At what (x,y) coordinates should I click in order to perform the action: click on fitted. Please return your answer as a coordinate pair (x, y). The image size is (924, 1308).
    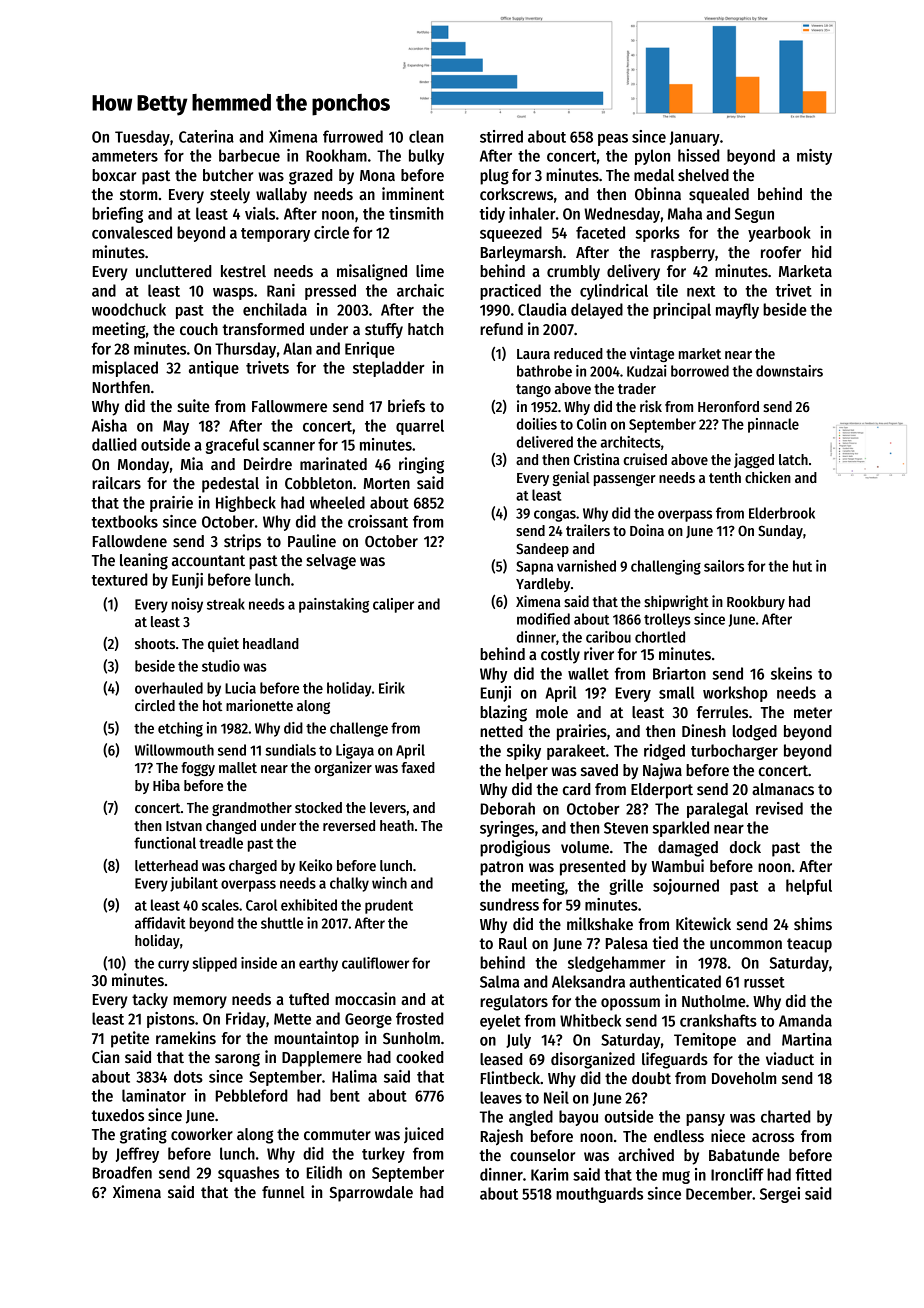
    Looking at the image, I should click on (813, 1174).
